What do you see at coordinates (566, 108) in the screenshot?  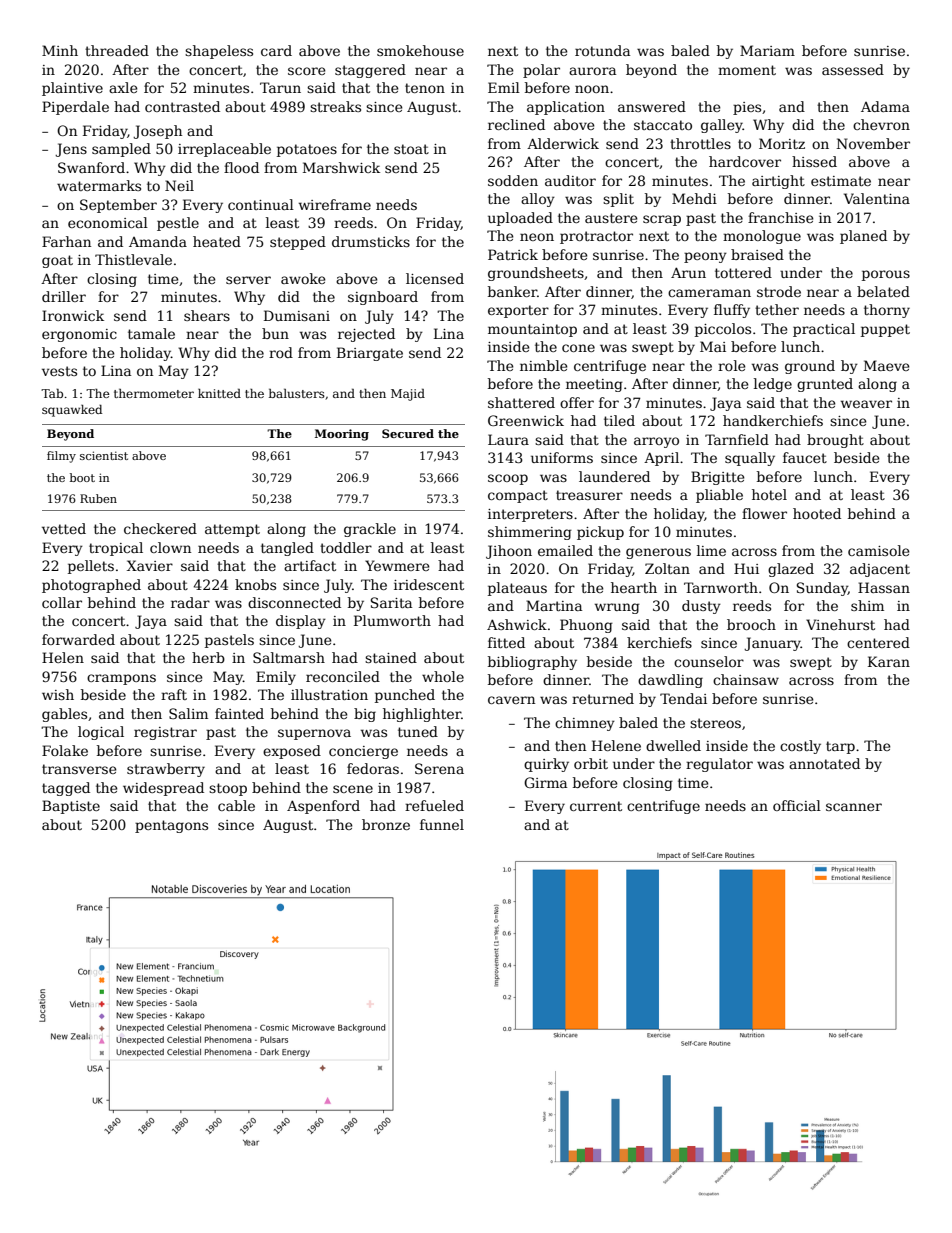 I see `application` at bounding box center [566, 108].
